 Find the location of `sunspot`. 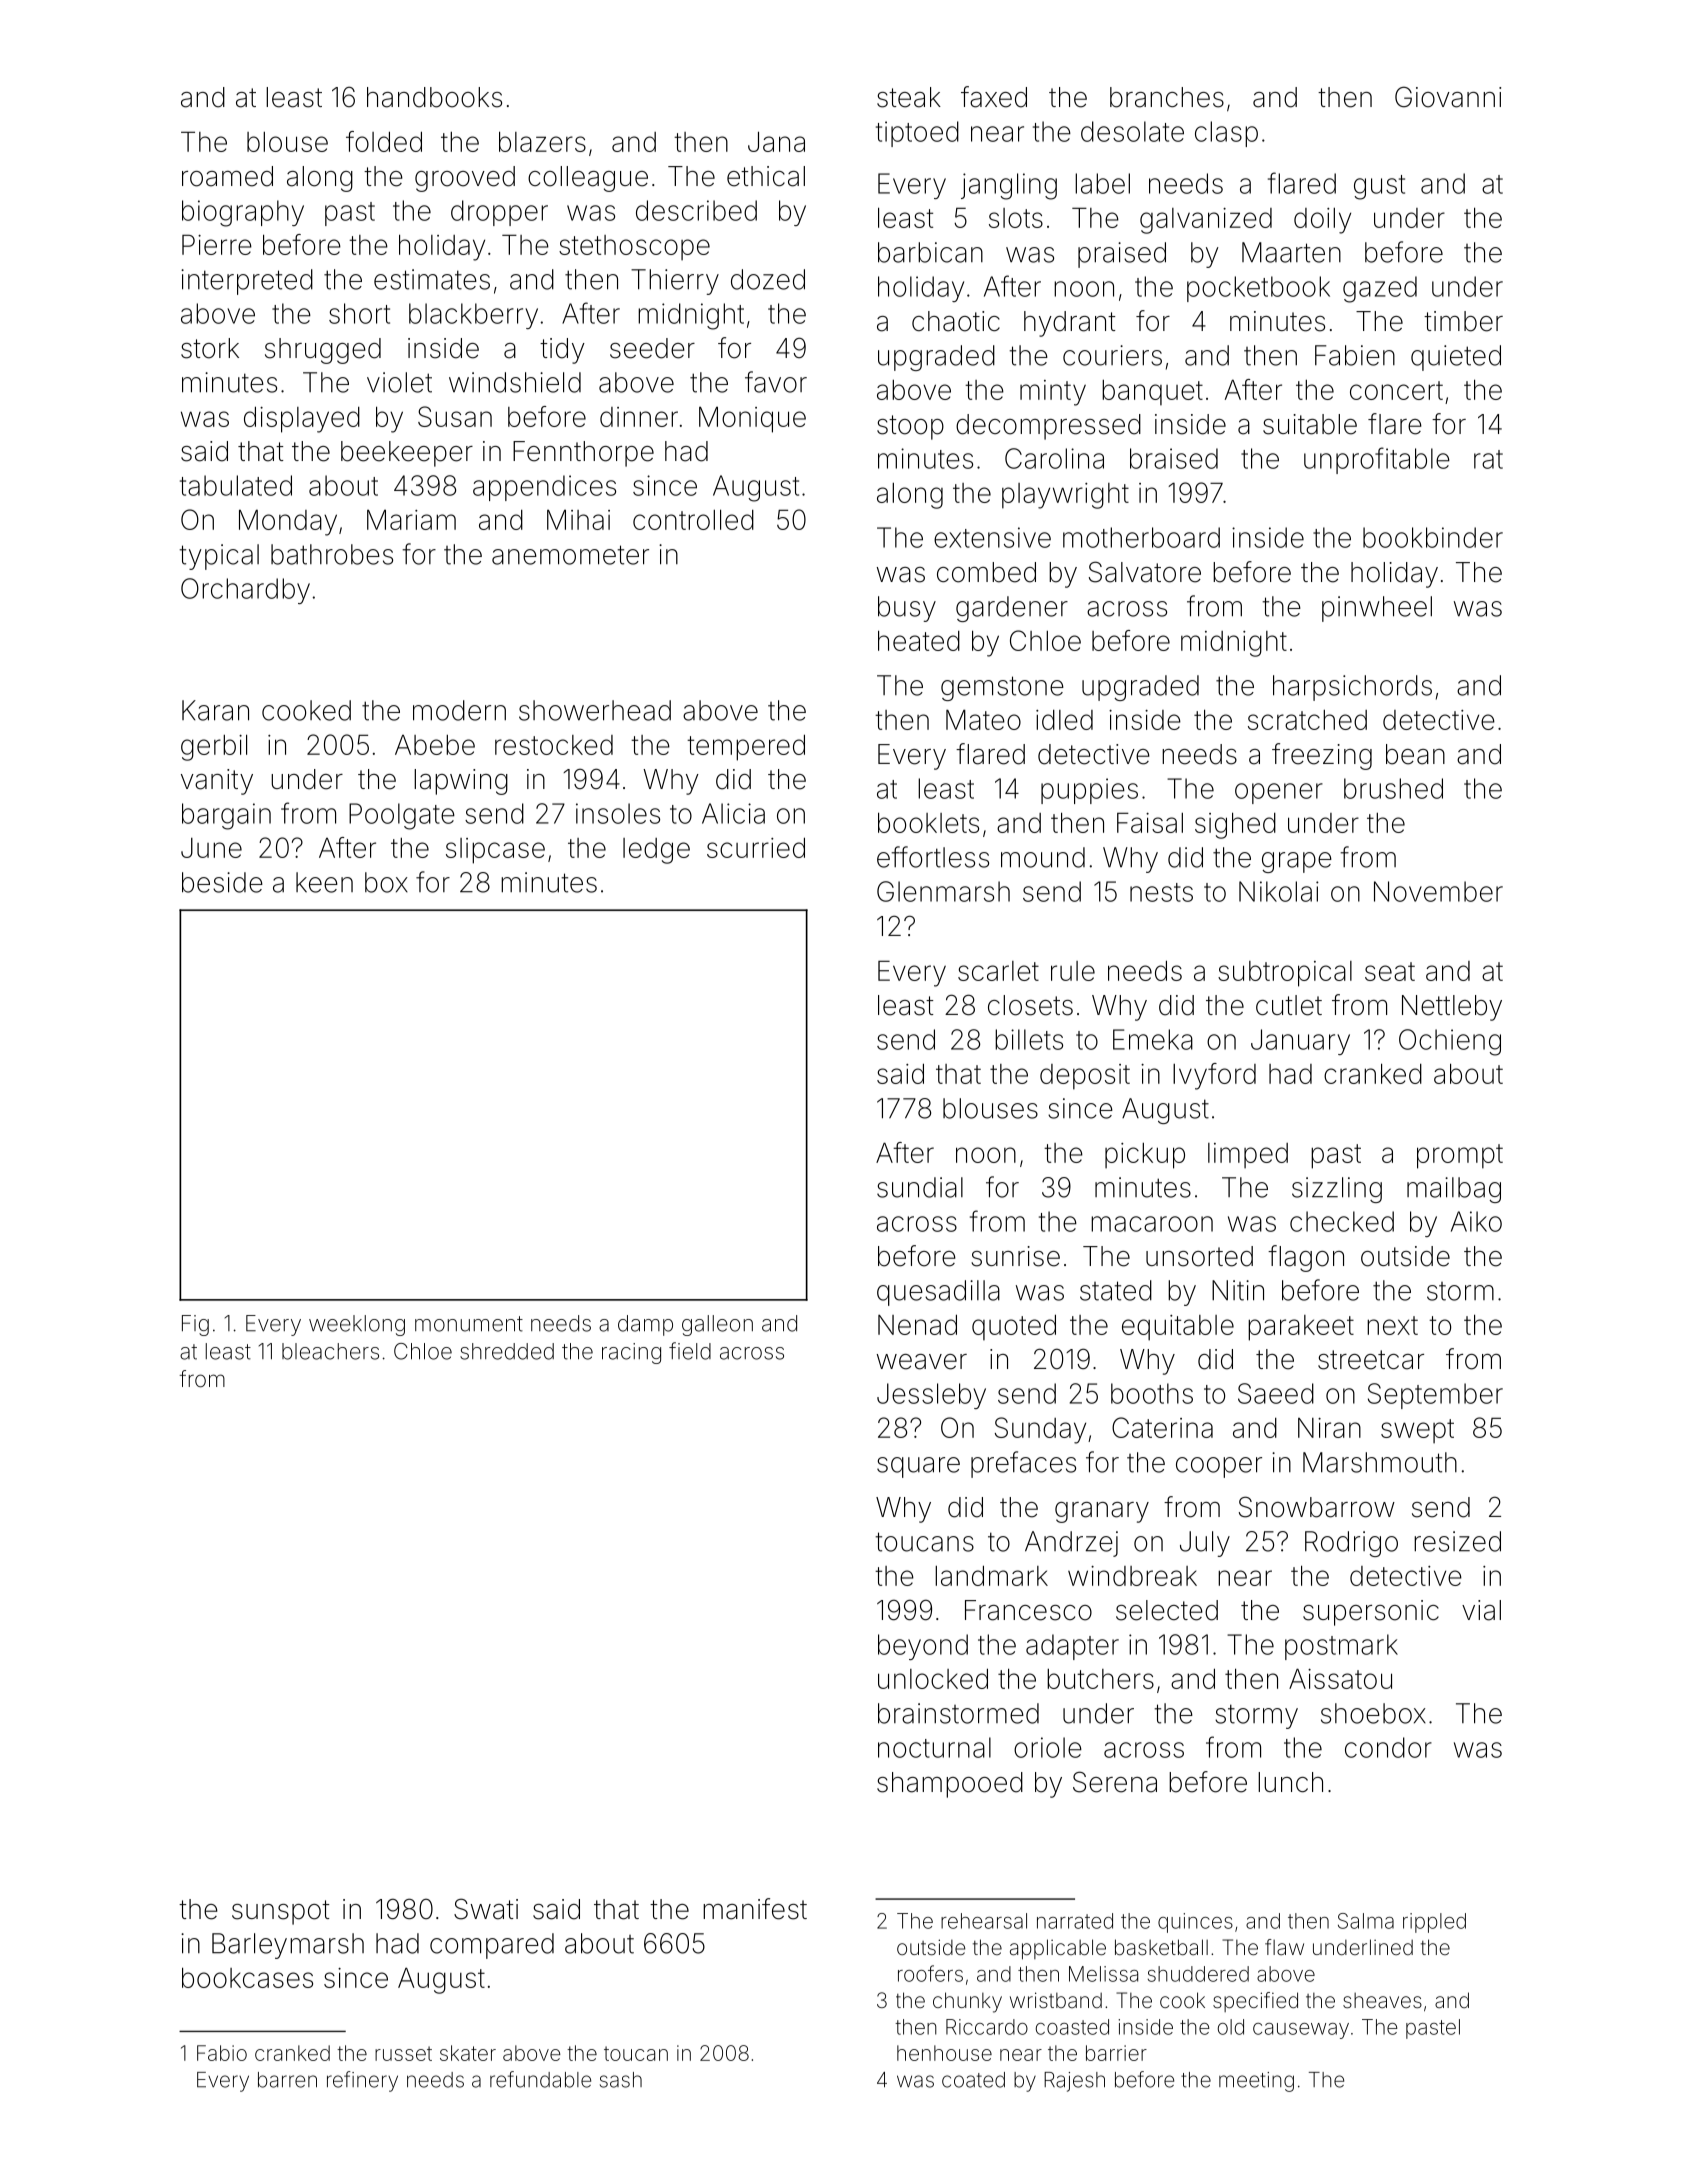

sunspot is located at coordinates (280, 1912).
